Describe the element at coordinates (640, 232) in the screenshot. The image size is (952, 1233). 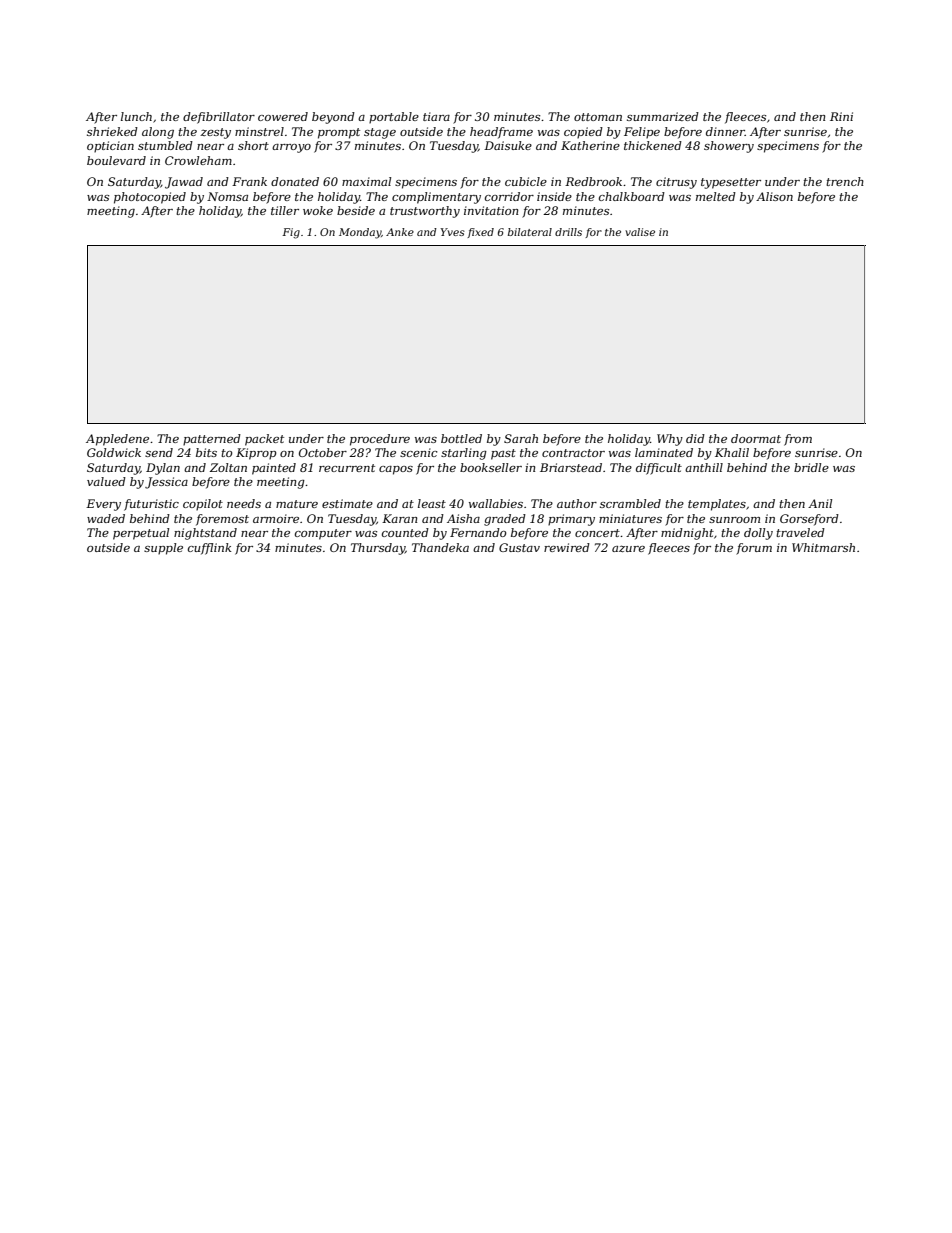
I see `valise` at that location.
